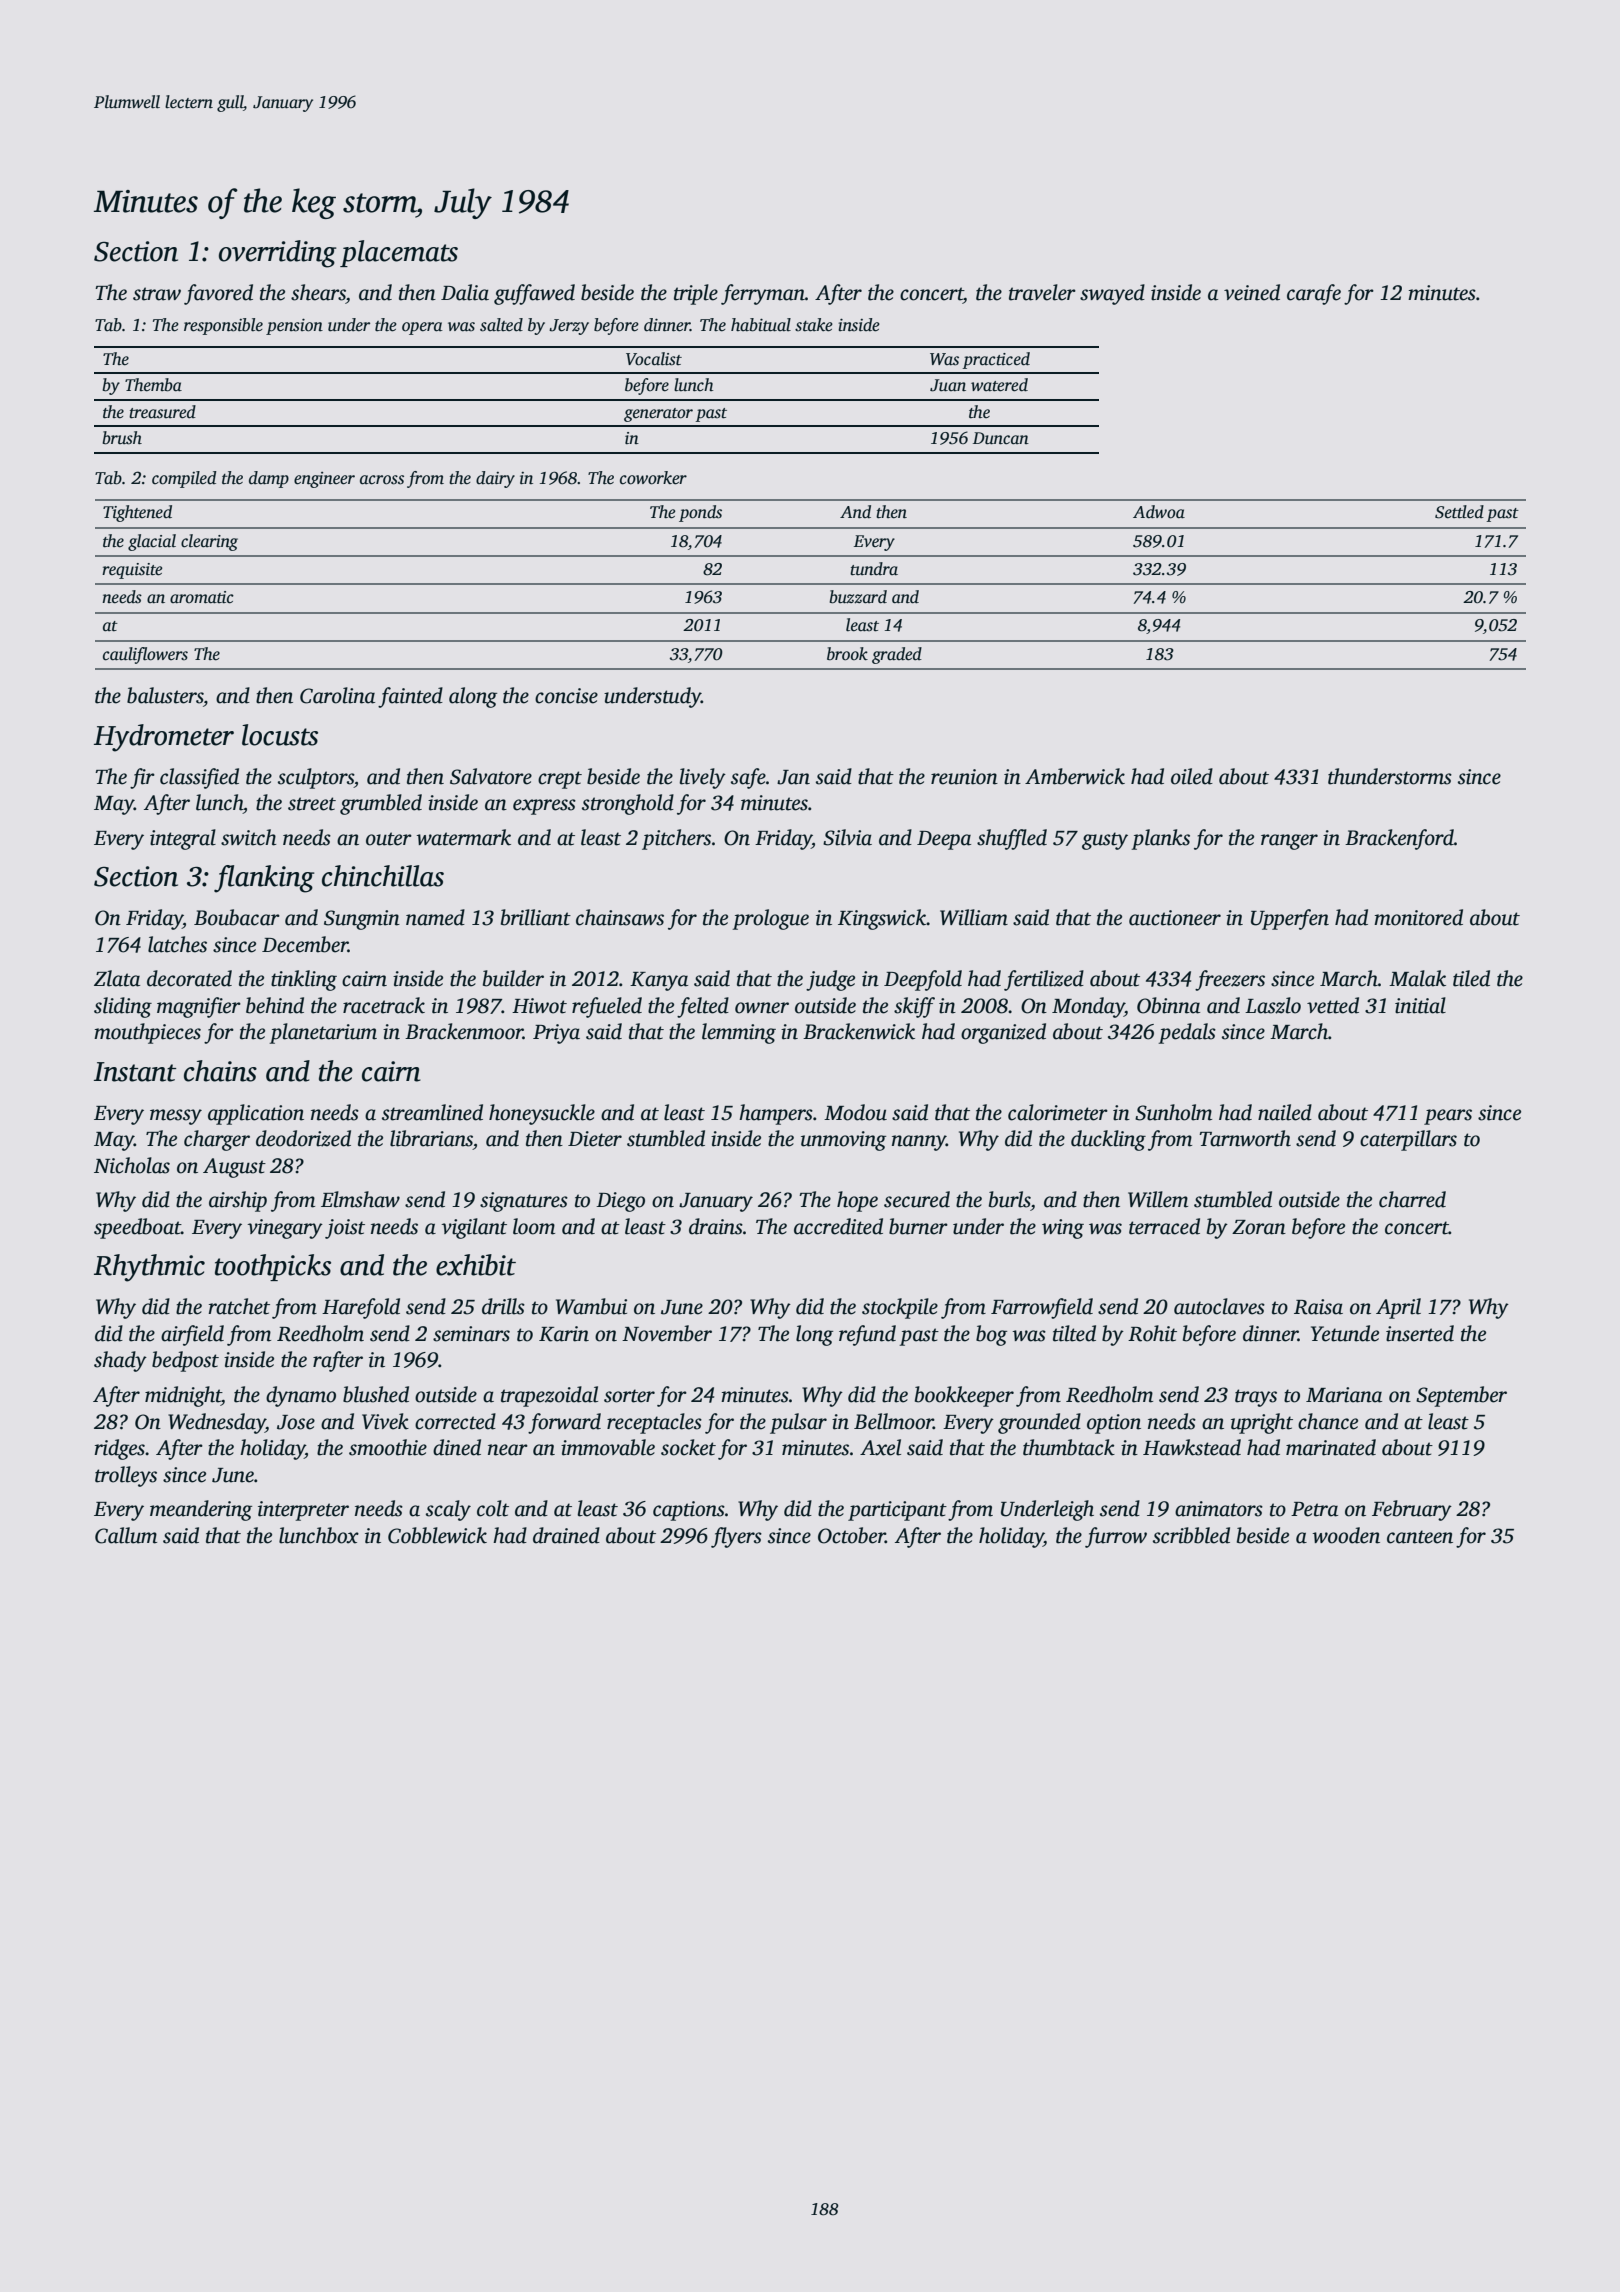 The height and width of the page is (2292, 1620). I want to click on sculptors, so click(316, 778).
